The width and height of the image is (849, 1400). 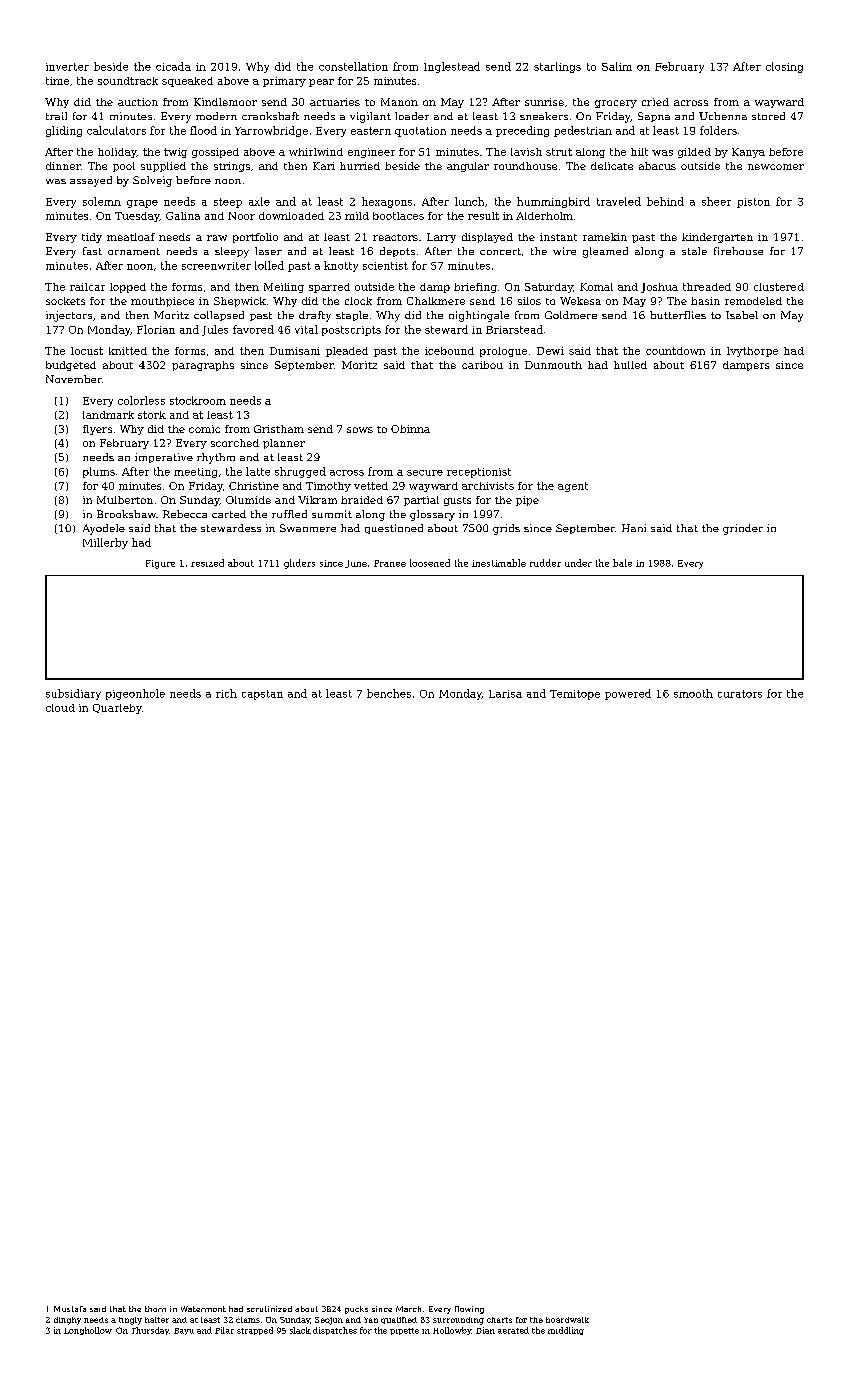 What do you see at coordinates (617, 66) in the image?
I see `Salim` at bounding box center [617, 66].
